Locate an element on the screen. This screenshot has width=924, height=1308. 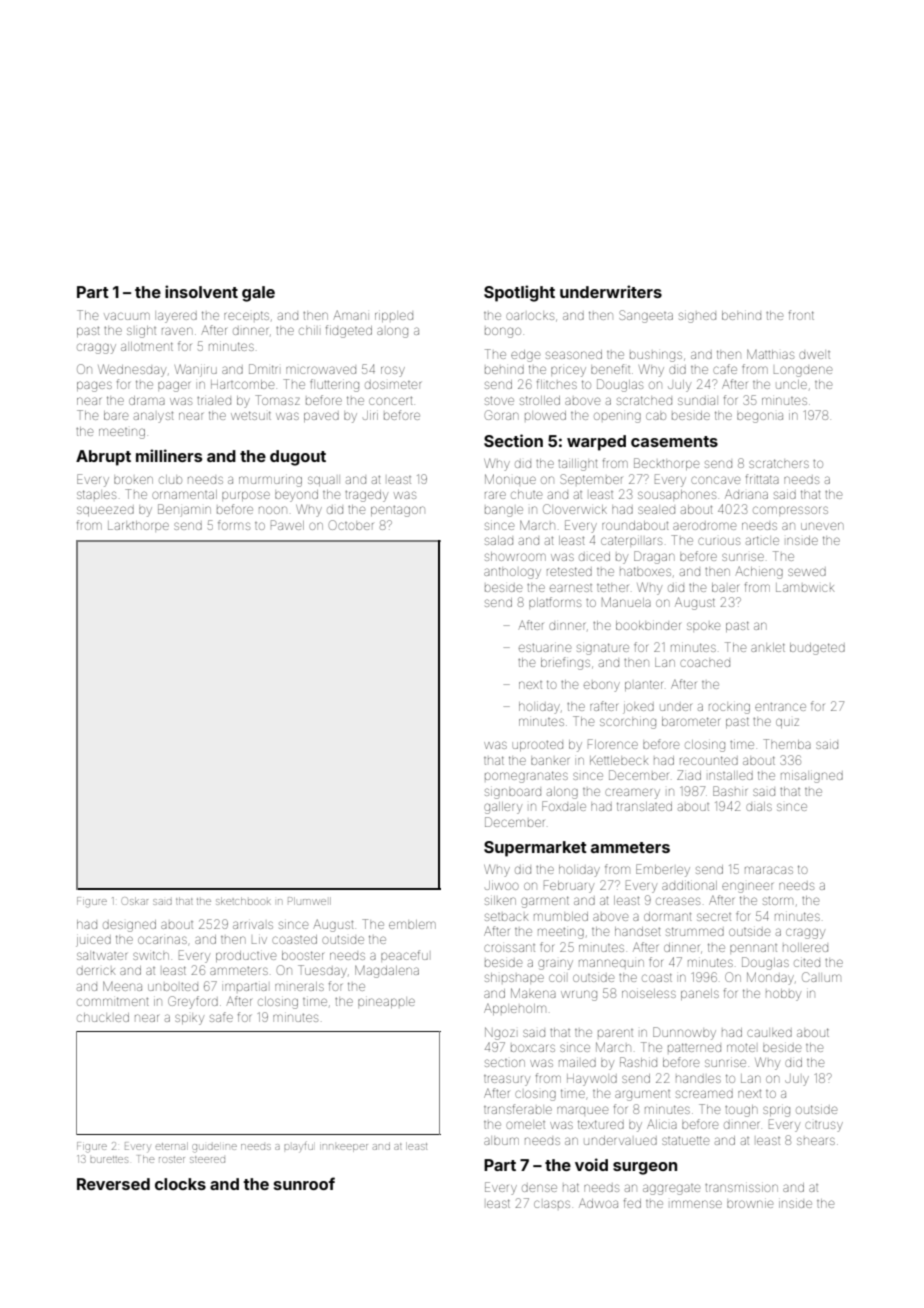
uprooted is located at coordinates (538, 746).
